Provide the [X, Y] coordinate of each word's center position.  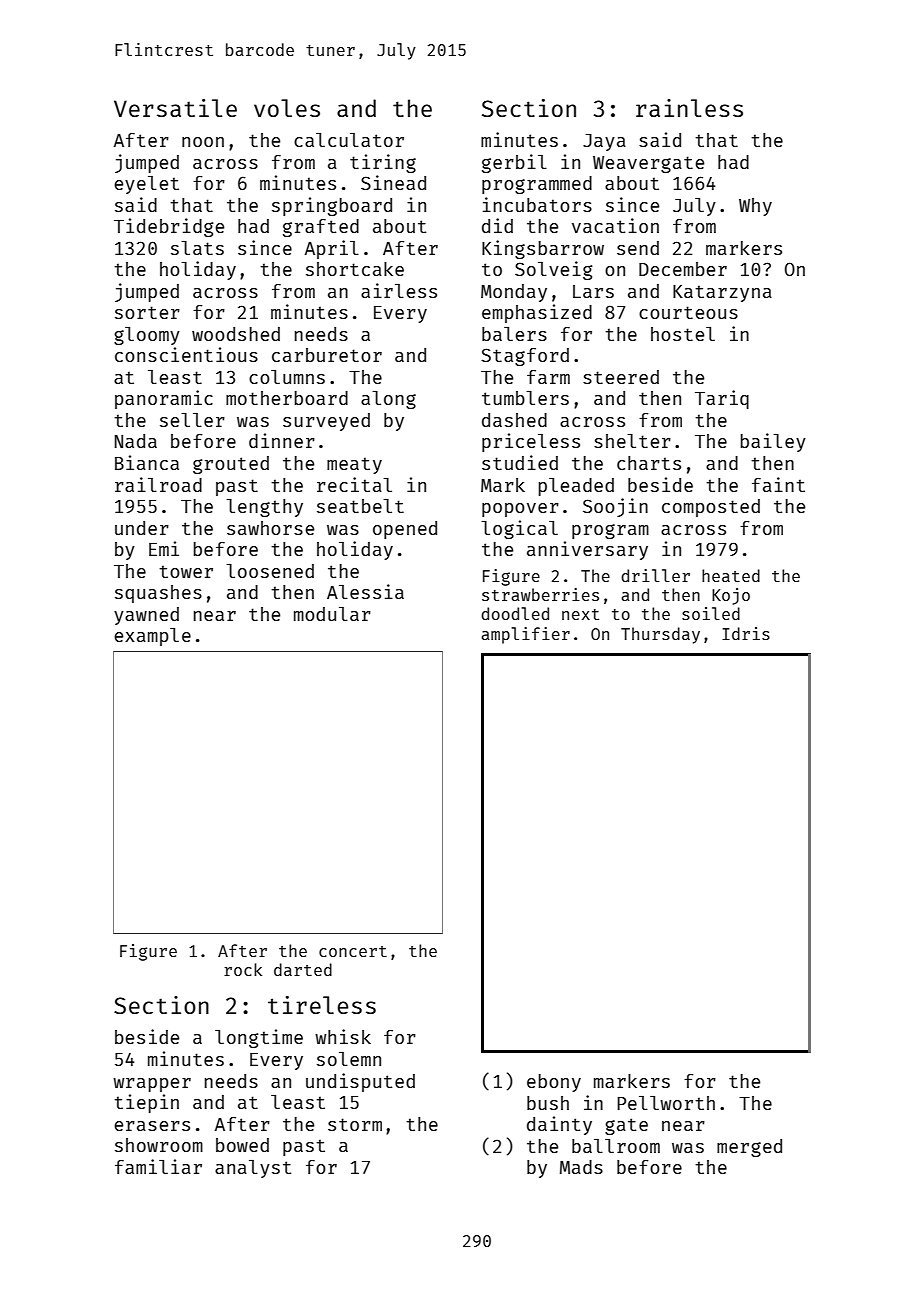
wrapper [152, 1085]
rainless [689, 108]
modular [332, 614]
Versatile [175, 108]
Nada [136, 441]
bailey [773, 442]
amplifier [525, 635]
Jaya [604, 142]
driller [655, 575]
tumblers [525, 398]
